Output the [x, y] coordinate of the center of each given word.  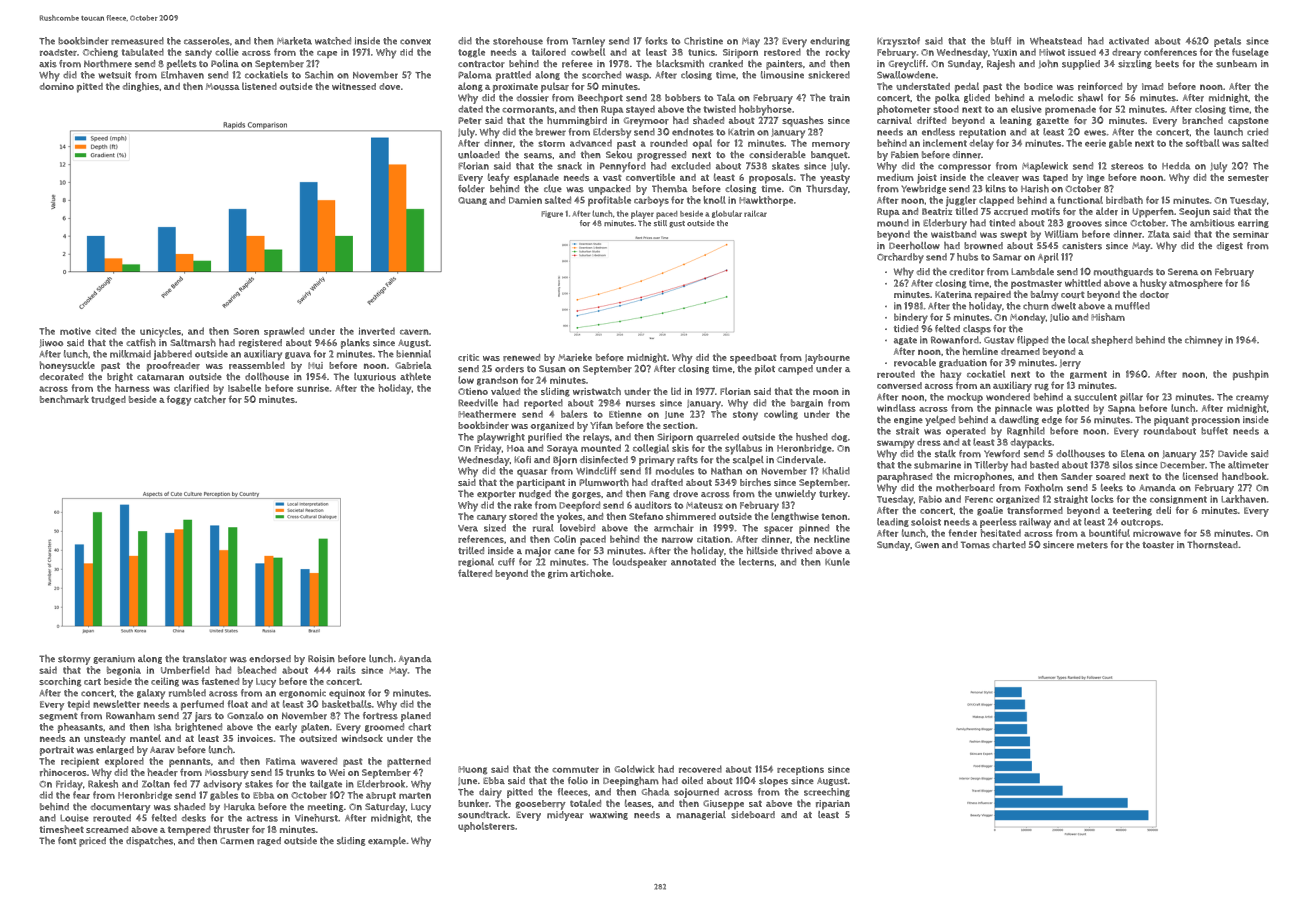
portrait [57, 751]
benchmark [64, 399]
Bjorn [565, 461]
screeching [827, 792]
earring [1253, 223]
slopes [773, 782]
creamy [1252, 399]
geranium [114, 659]
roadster [58, 52]
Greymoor [646, 122]
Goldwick [634, 769]
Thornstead [1212, 545]
